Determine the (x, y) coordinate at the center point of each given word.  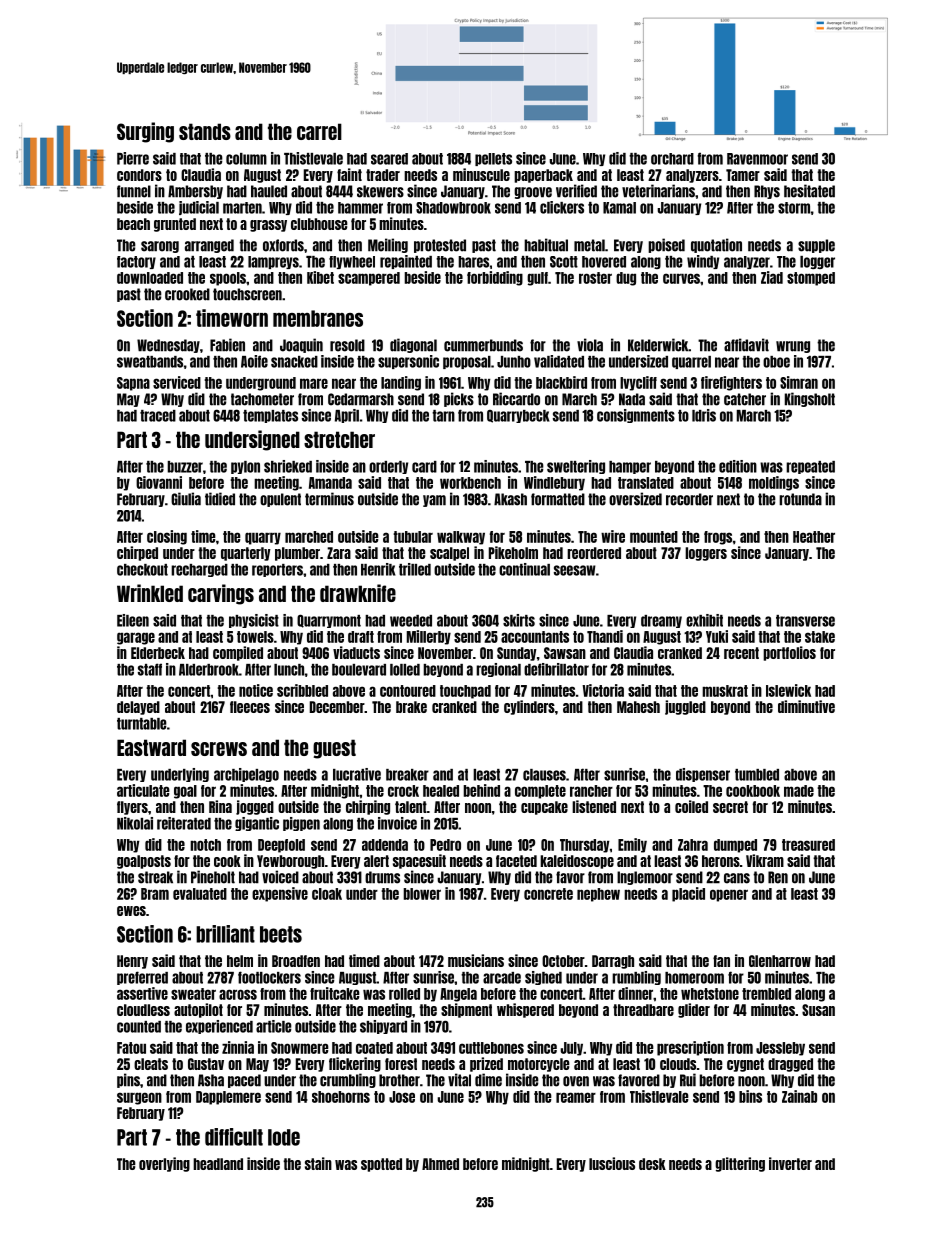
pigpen (301, 824)
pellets (493, 159)
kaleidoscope (577, 861)
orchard (672, 159)
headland (218, 1164)
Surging (145, 132)
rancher (591, 791)
